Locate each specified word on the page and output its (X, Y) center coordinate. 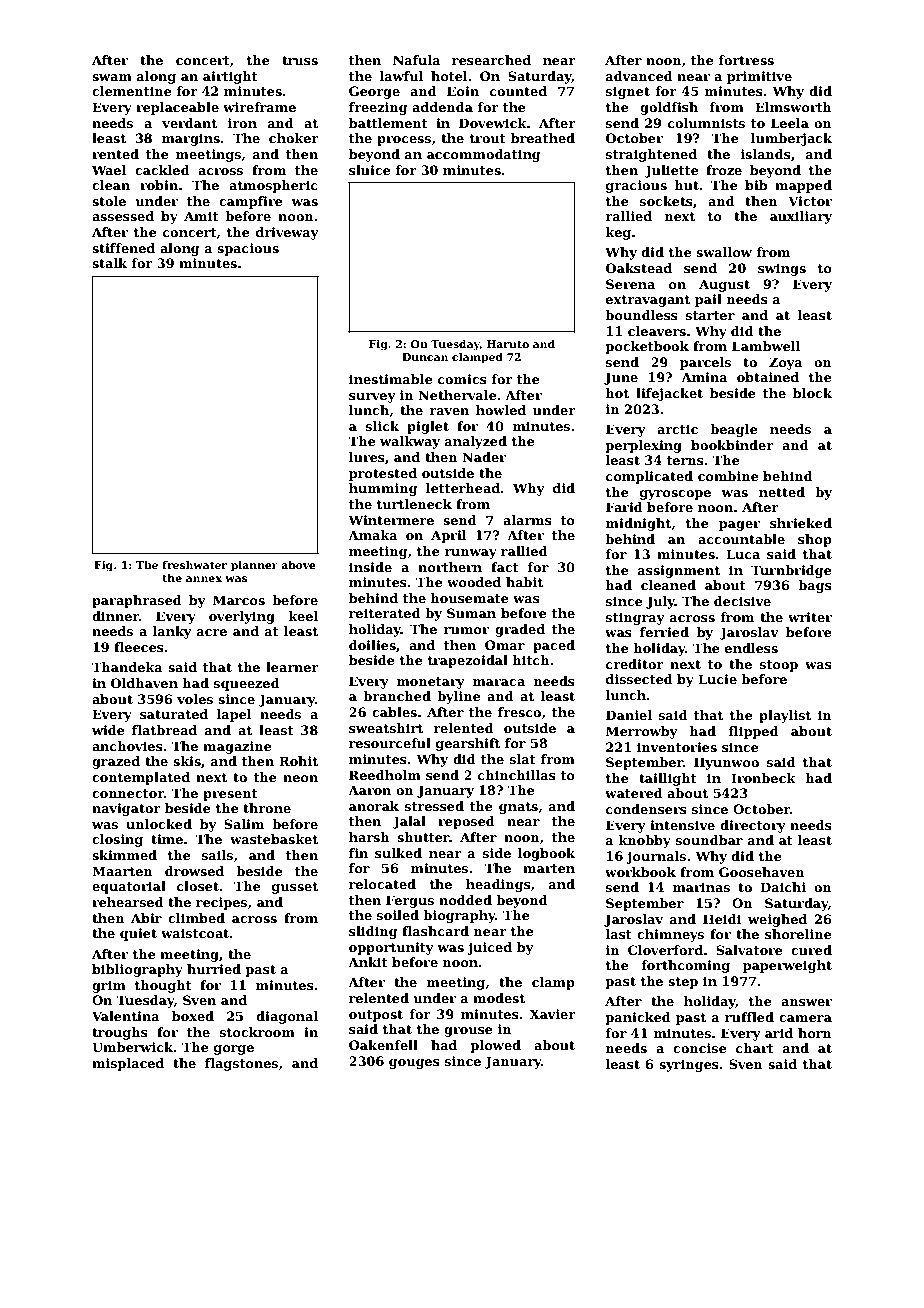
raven (449, 411)
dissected (639, 679)
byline (459, 697)
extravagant (648, 301)
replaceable (177, 108)
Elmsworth (793, 107)
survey (372, 398)
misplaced (128, 1064)
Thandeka (127, 667)
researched (491, 60)
